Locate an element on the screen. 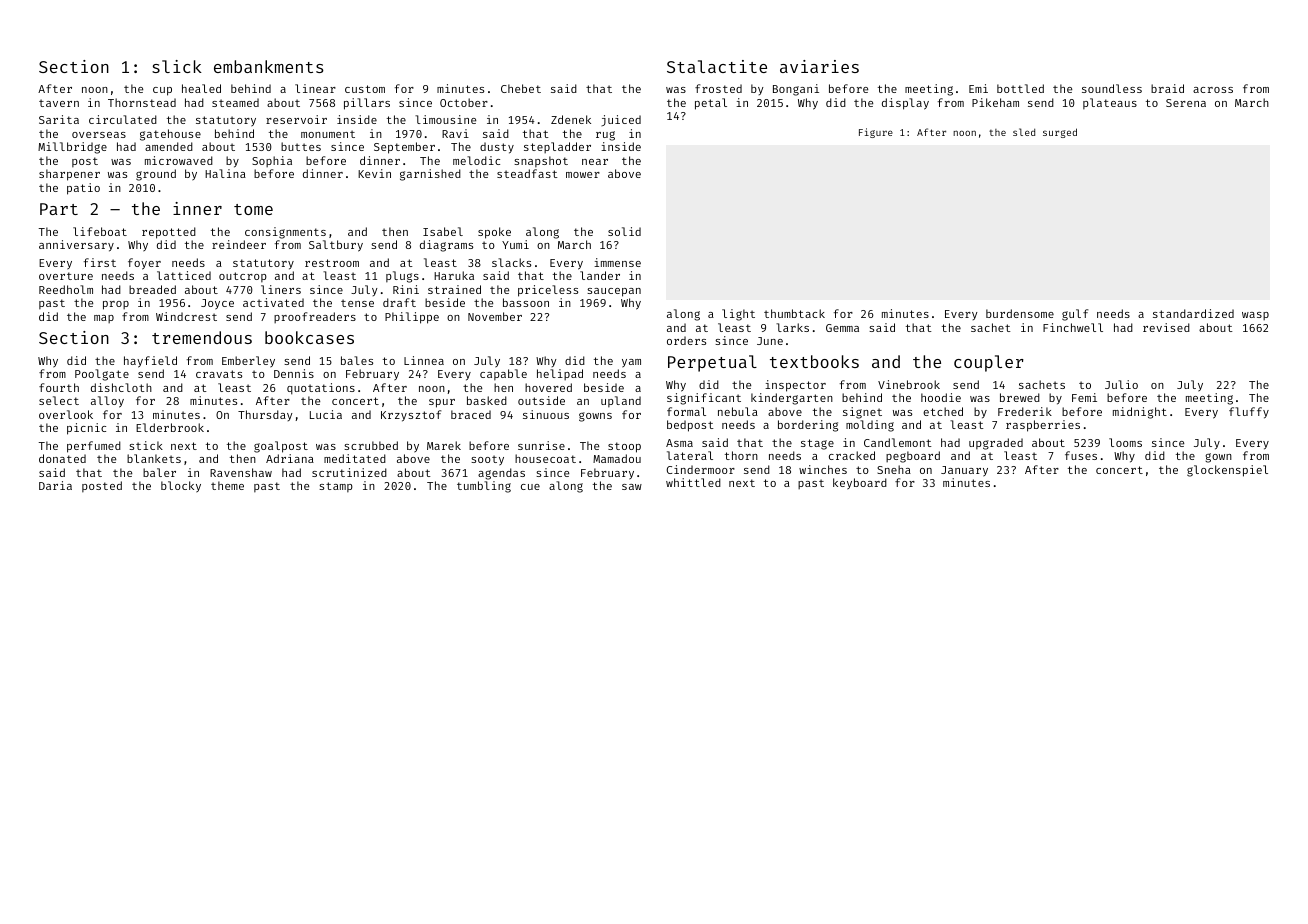 The height and width of the screenshot is (924, 1308). Thursday is located at coordinates (265, 415).
